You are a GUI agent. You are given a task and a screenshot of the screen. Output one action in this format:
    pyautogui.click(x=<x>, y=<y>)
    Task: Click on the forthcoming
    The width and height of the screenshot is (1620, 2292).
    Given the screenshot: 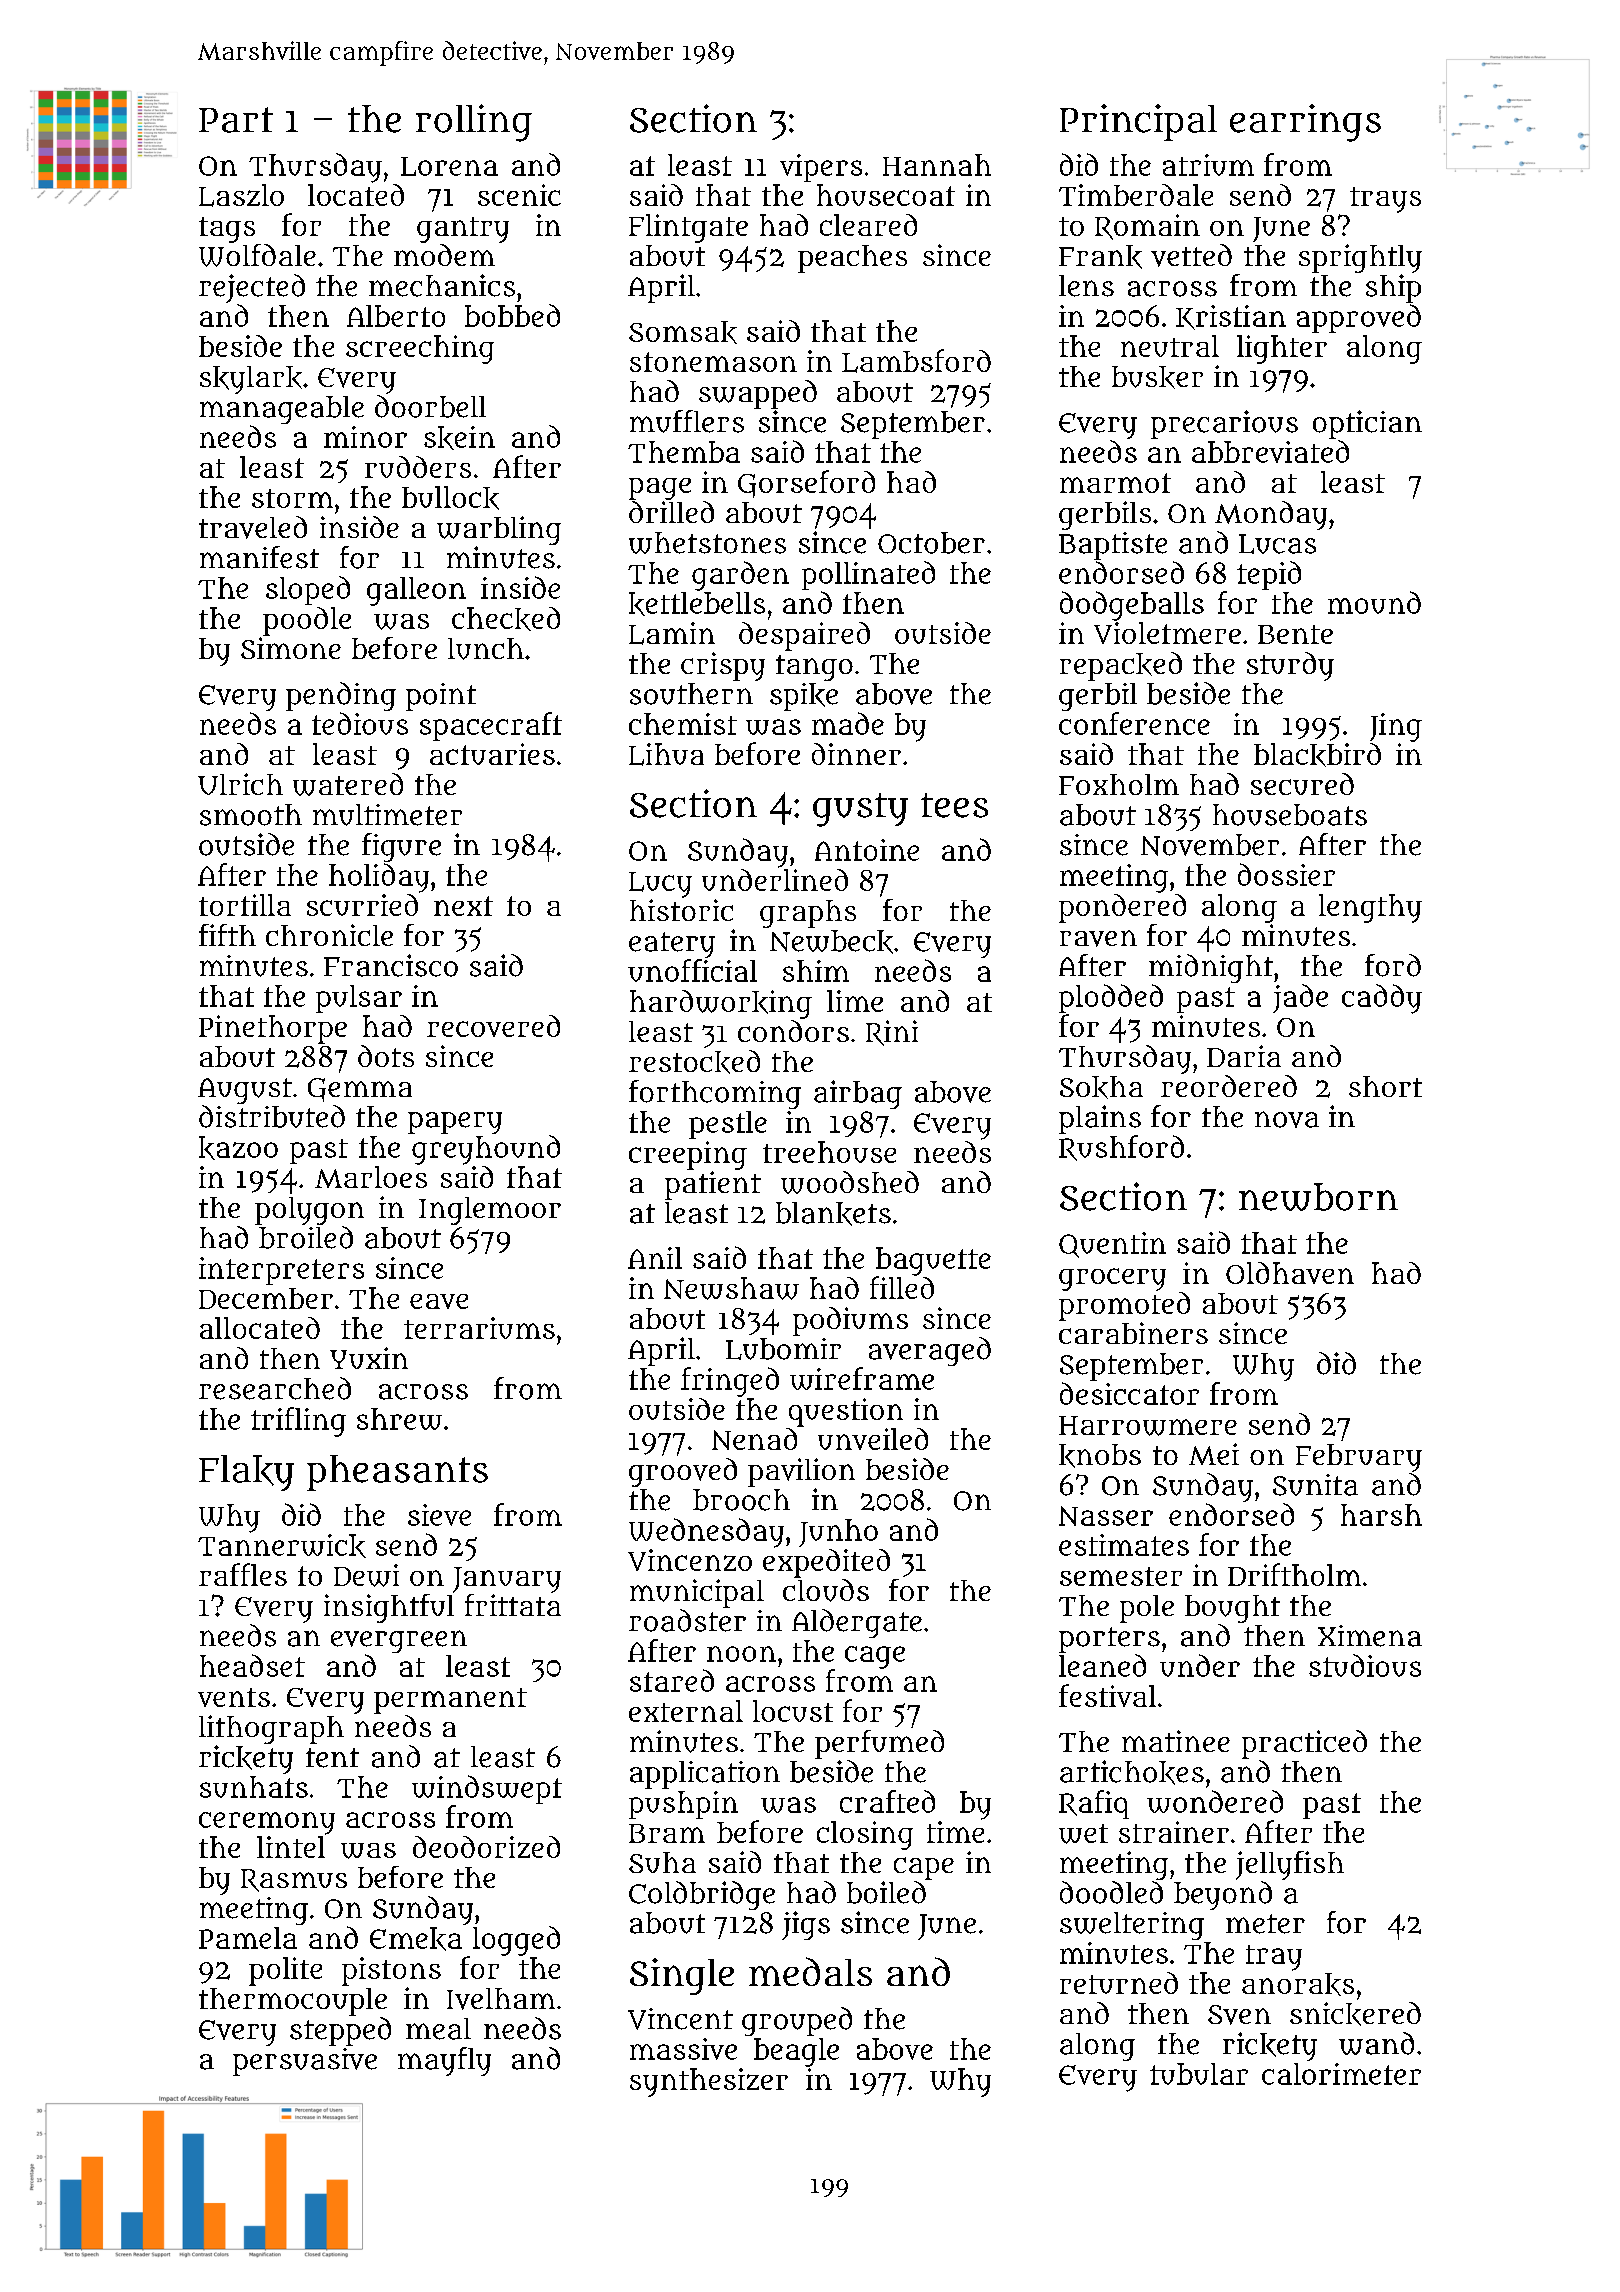 What is the action you would take?
    pyautogui.click(x=715, y=1094)
